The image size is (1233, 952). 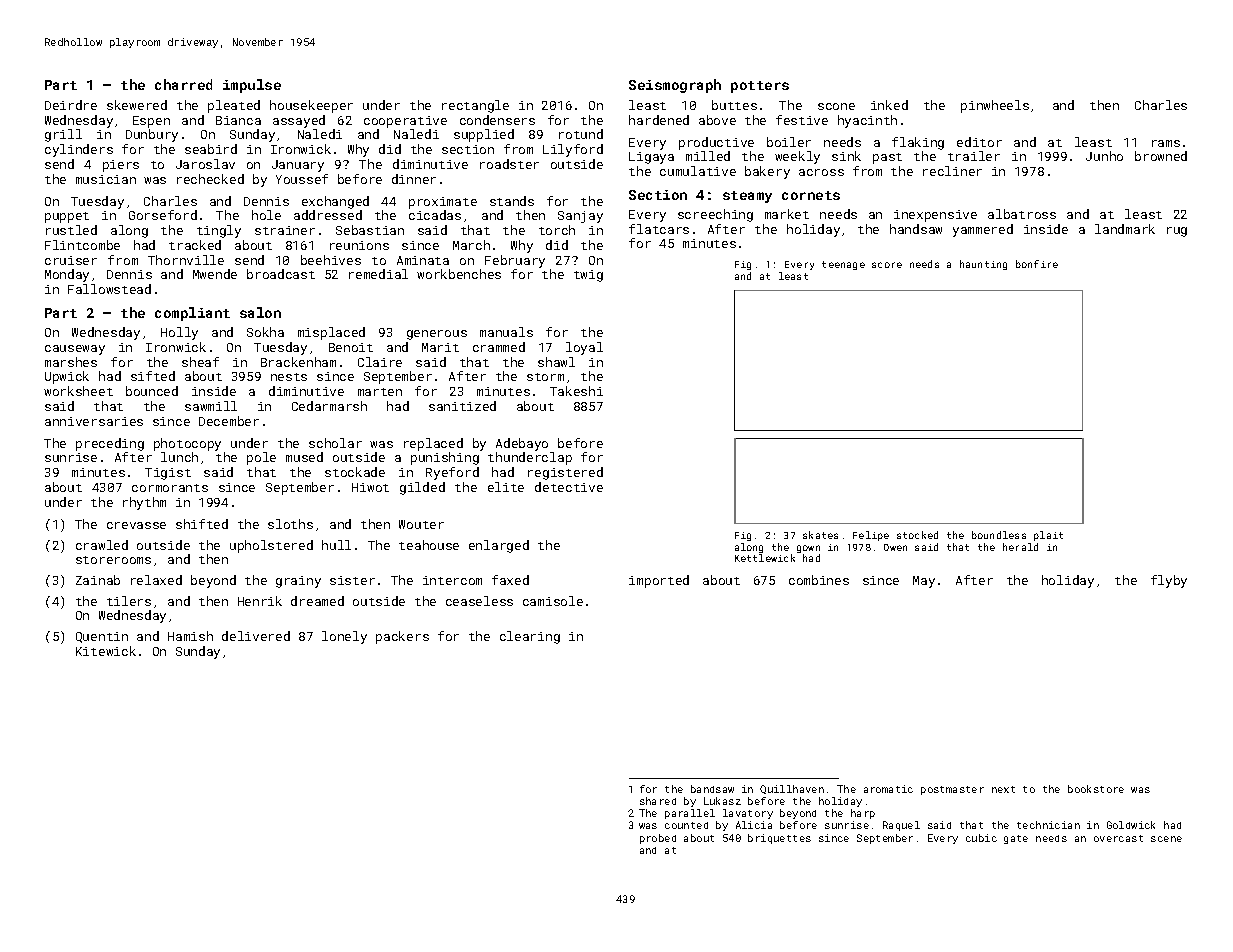 What do you see at coordinates (983, 265) in the image?
I see `haunting` at bounding box center [983, 265].
